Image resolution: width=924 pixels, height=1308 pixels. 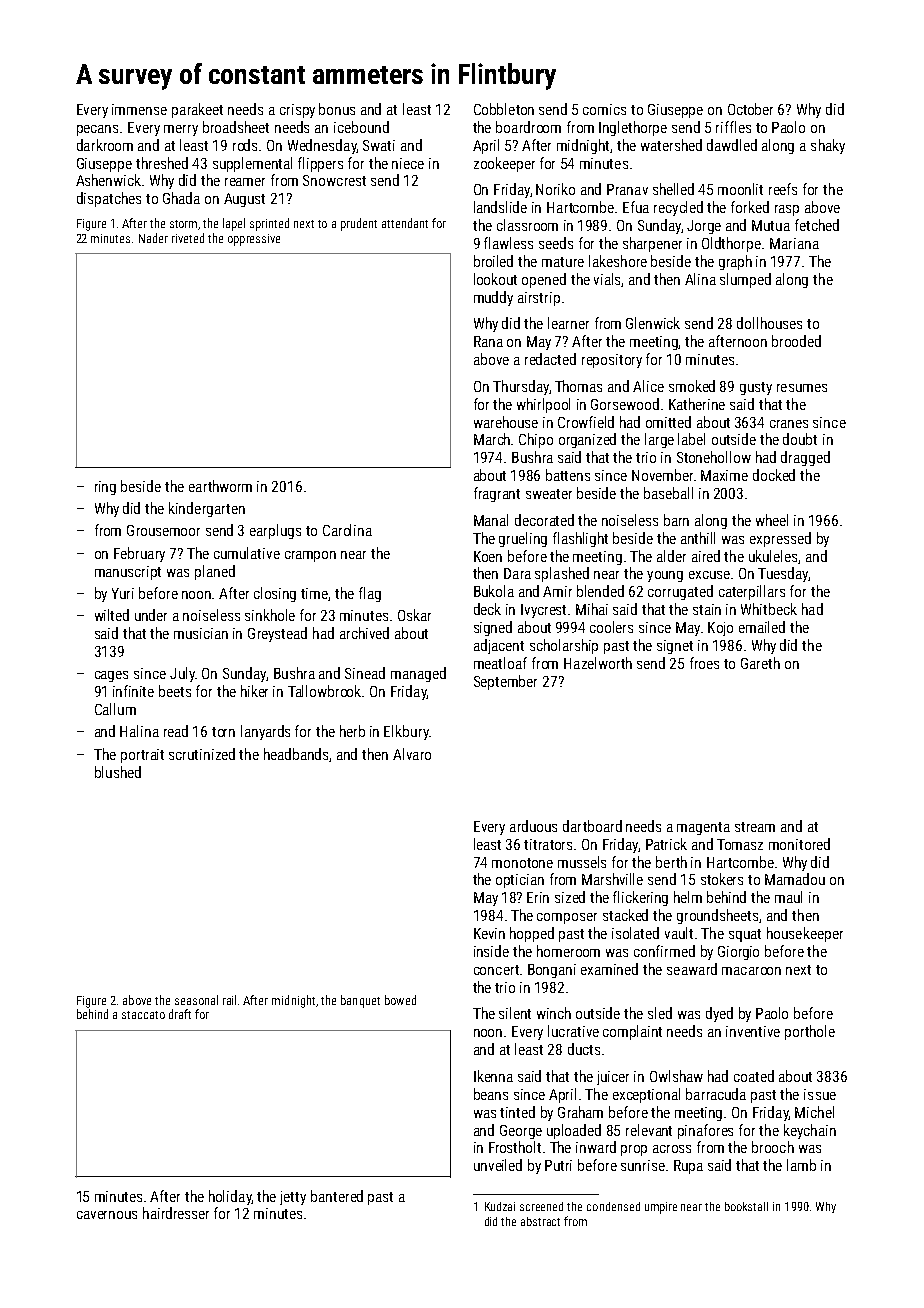 I want to click on blushed, so click(x=118, y=772).
